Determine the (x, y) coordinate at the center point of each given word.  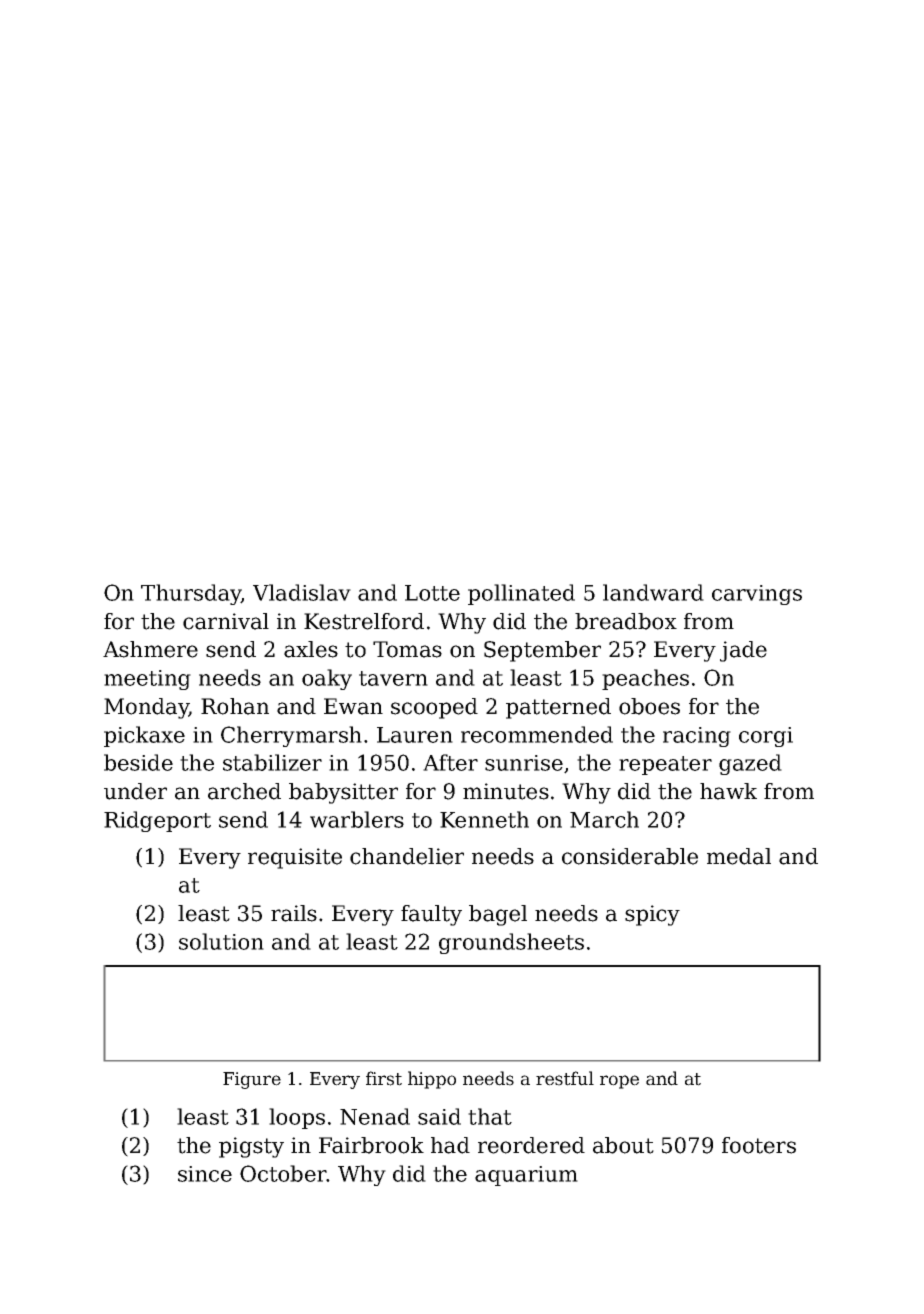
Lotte (432, 593)
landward (653, 592)
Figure (252, 1080)
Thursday (191, 594)
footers (759, 1145)
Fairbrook (371, 1145)
